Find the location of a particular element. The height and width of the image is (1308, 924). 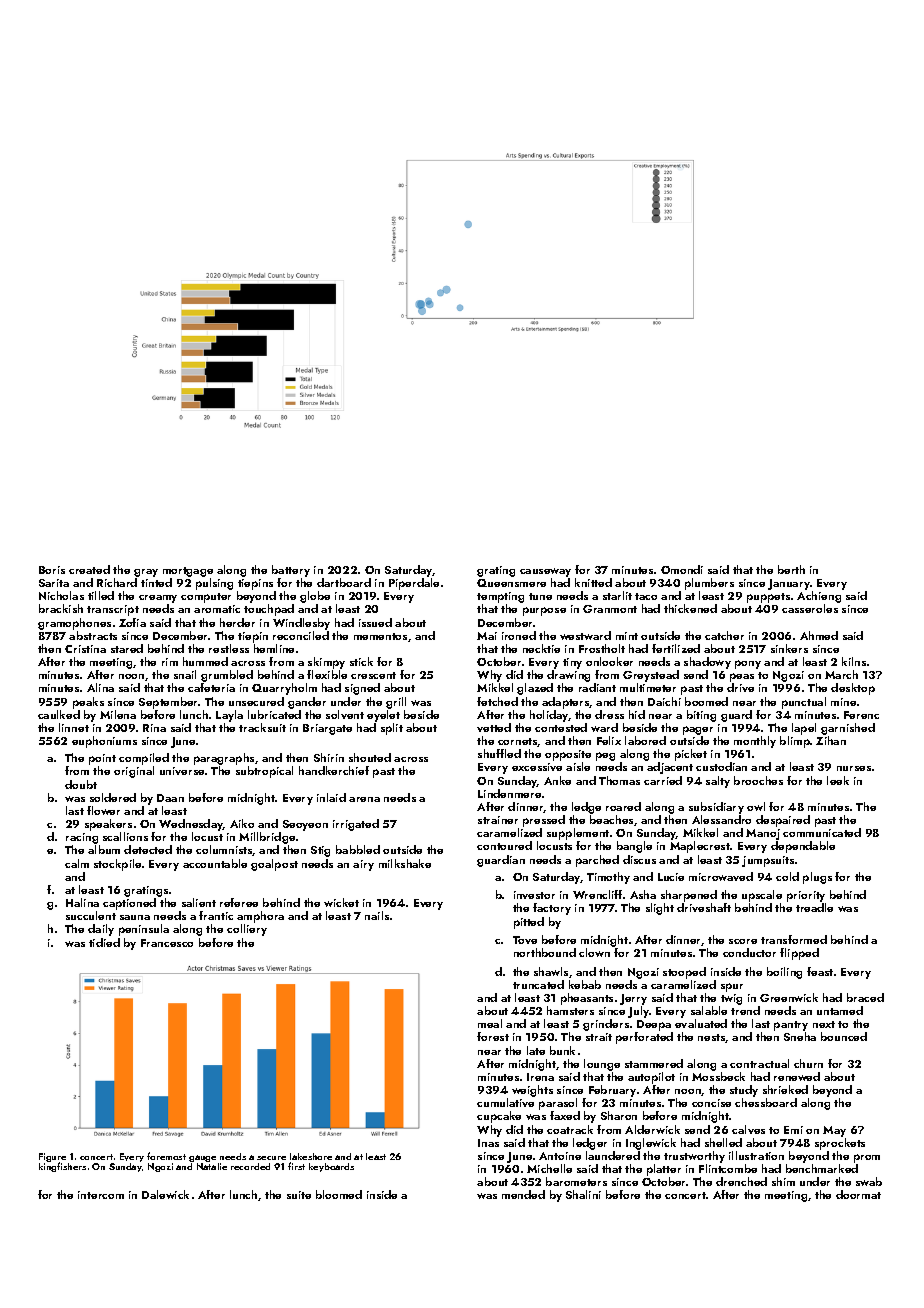

kilns is located at coordinates (854, 661).
